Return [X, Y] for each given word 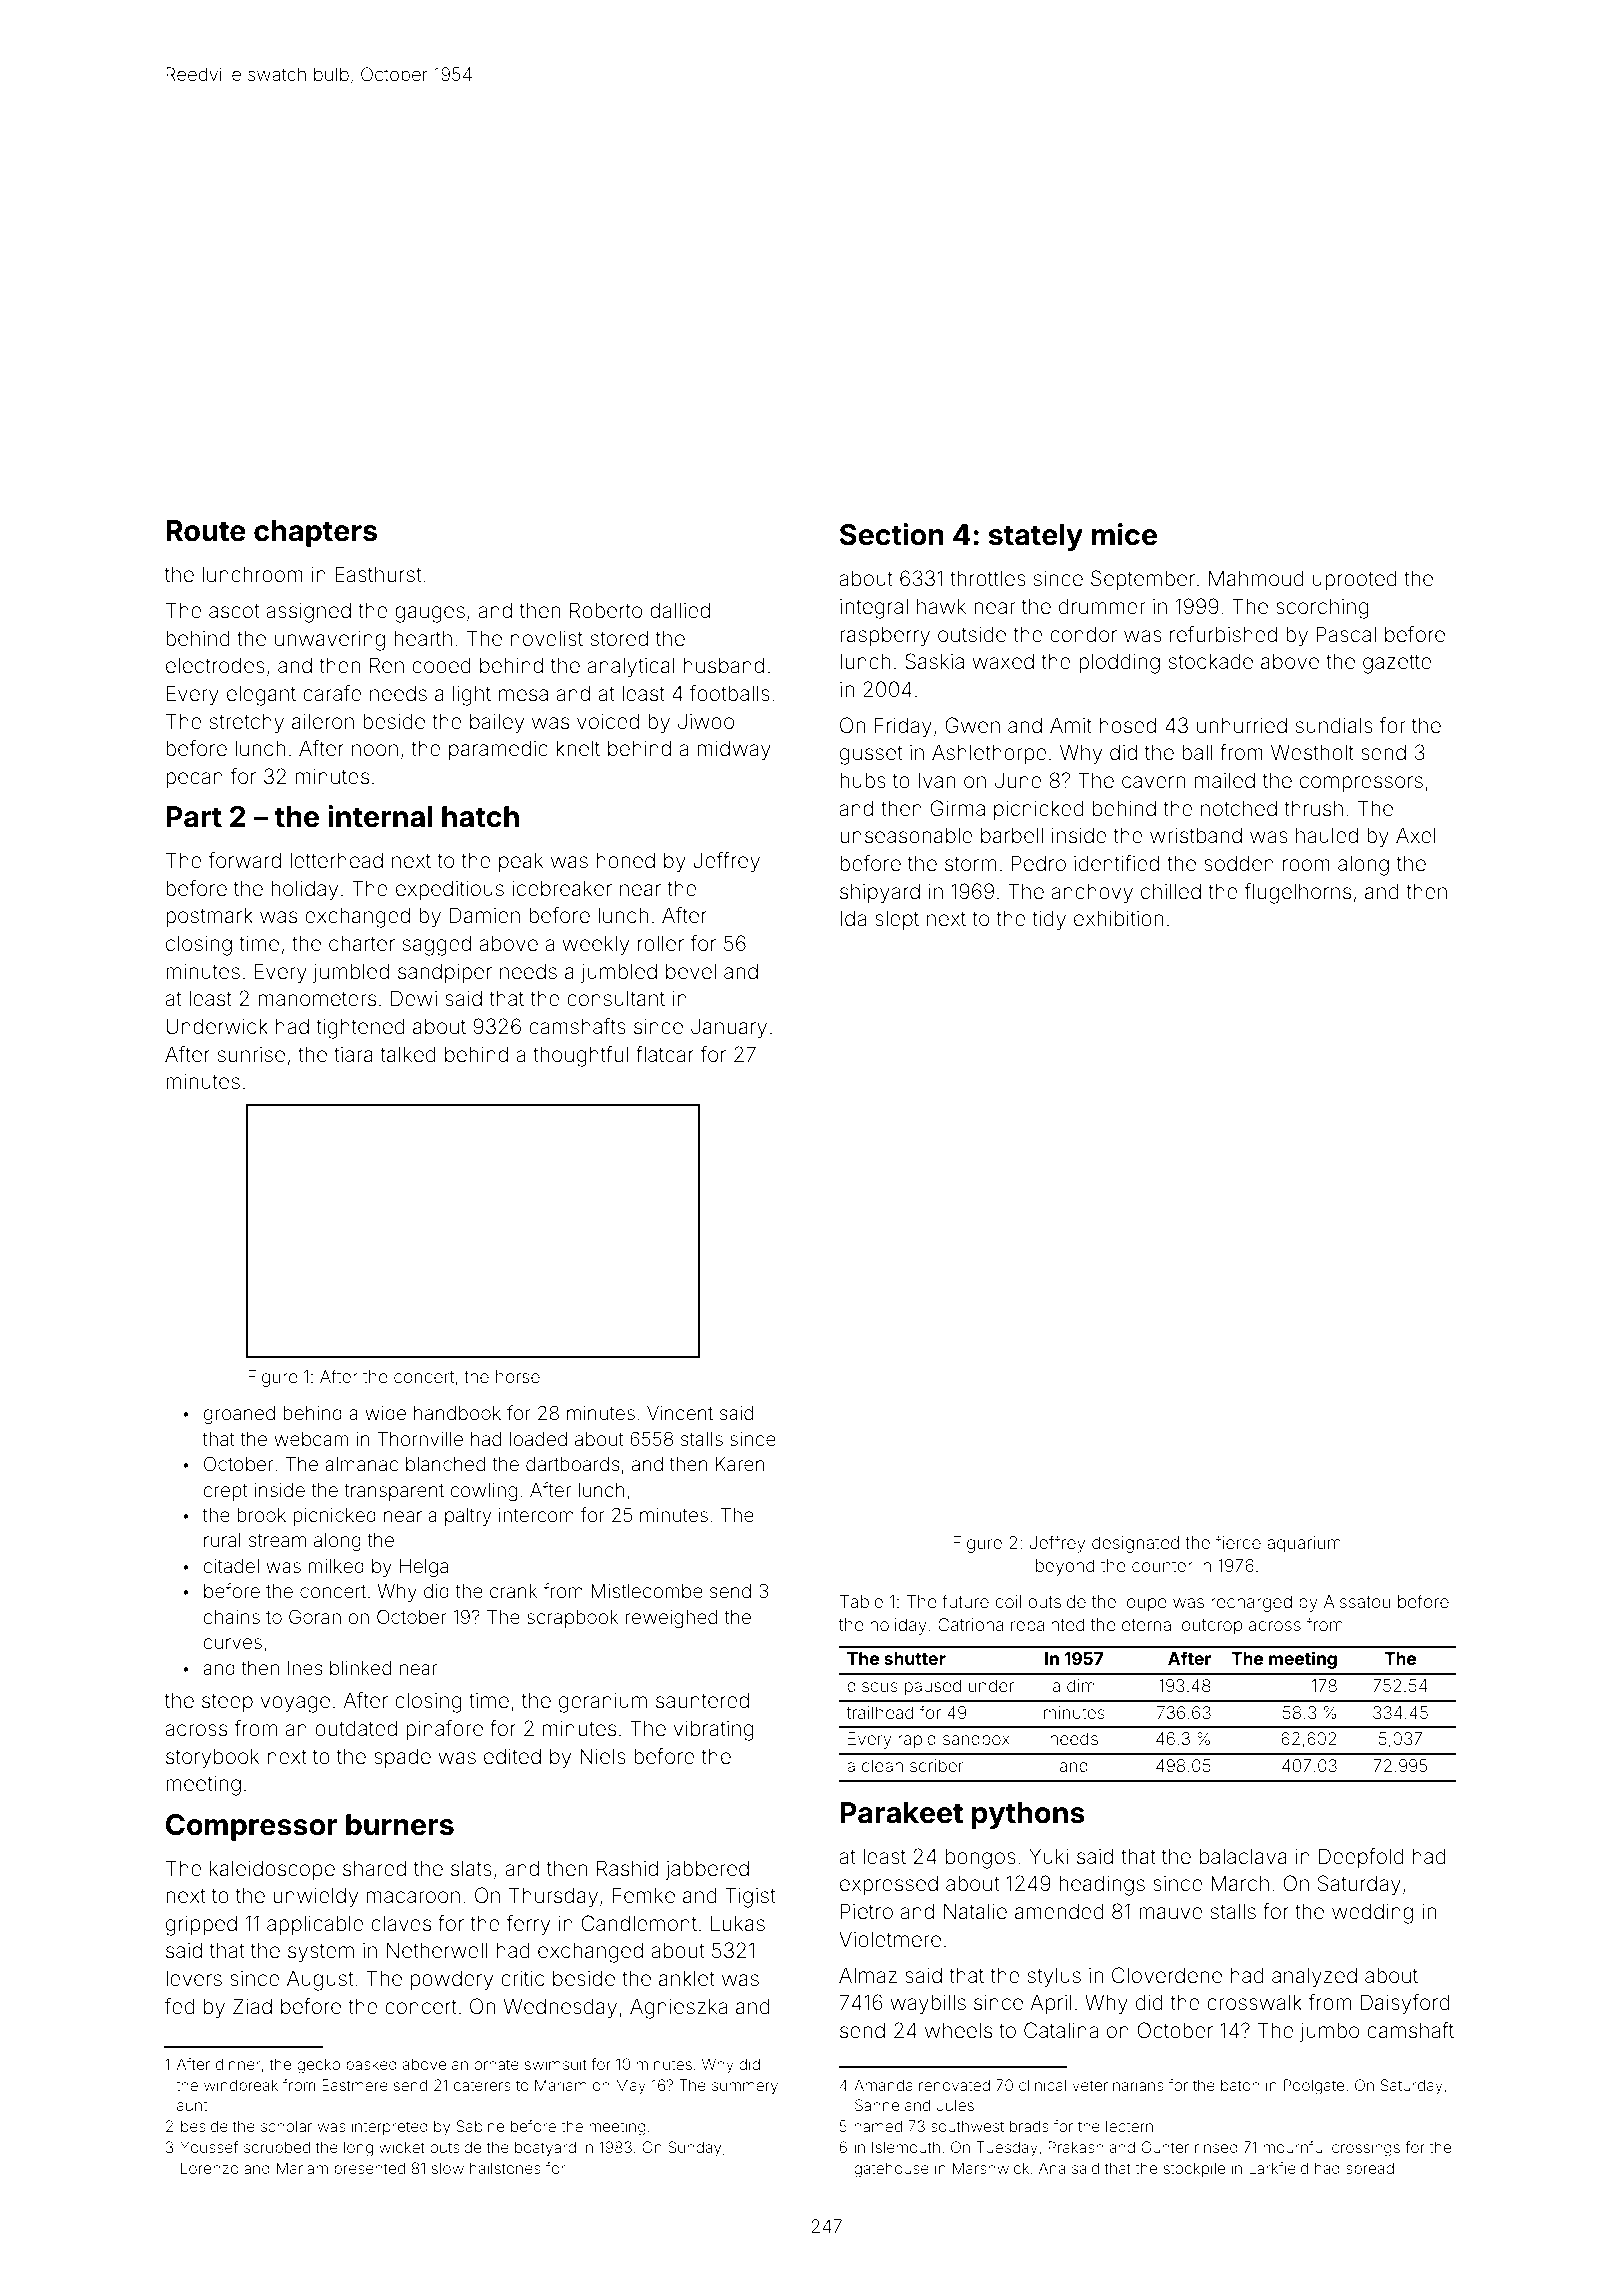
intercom [536, 1515]
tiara [353, 1054]
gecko [318, 2066]
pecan [194, 780]
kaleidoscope [272, 1870]
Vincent [680, 1413]
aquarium [1304, 1544]
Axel [1416, 835]
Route [206, 531]
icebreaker [562, 888]
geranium [603, 1703]
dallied [680, 610]
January [729, 1028]
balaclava [1243, 1856]
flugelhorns [1297, 893]
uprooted [1355, 580]
